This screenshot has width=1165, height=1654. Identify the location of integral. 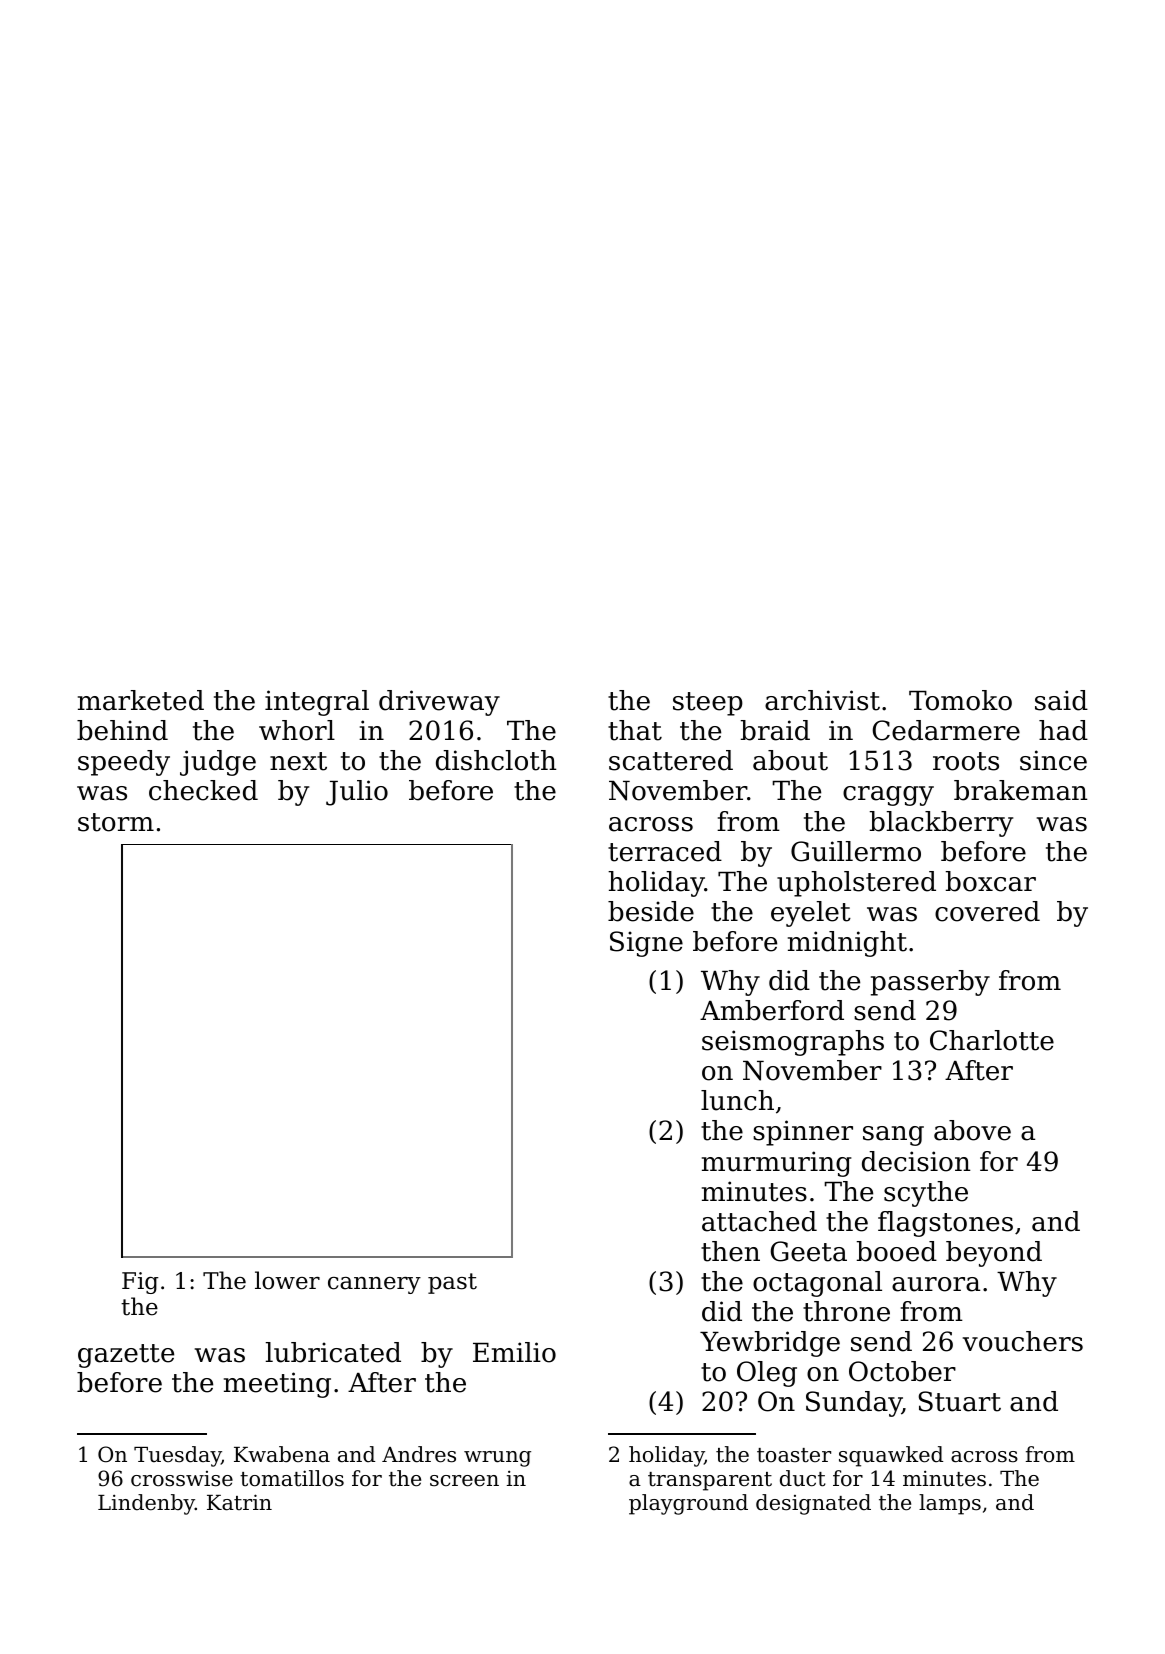
(317, 703).
